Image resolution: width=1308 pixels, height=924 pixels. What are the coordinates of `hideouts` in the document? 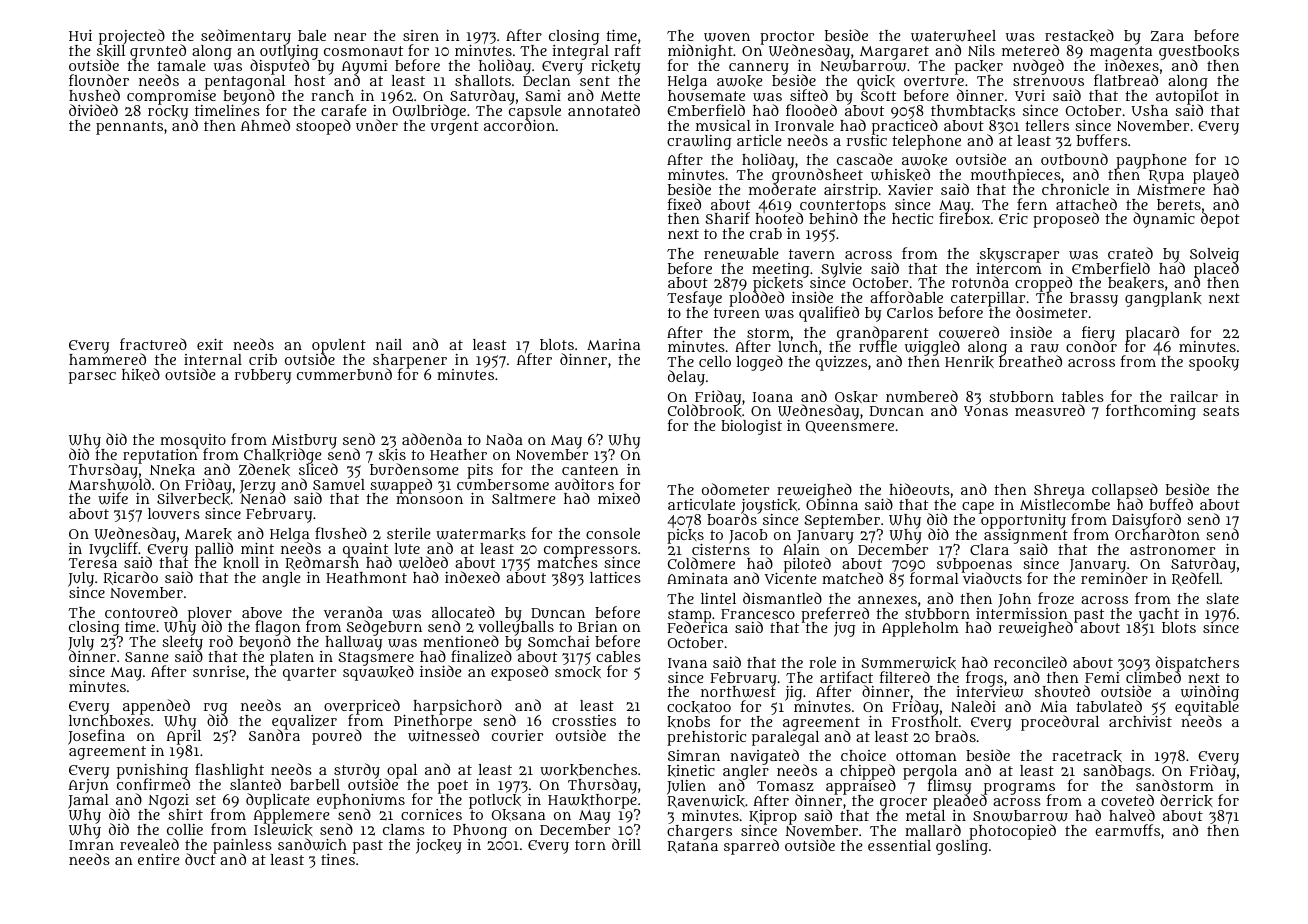 It's located at (919, 489).
